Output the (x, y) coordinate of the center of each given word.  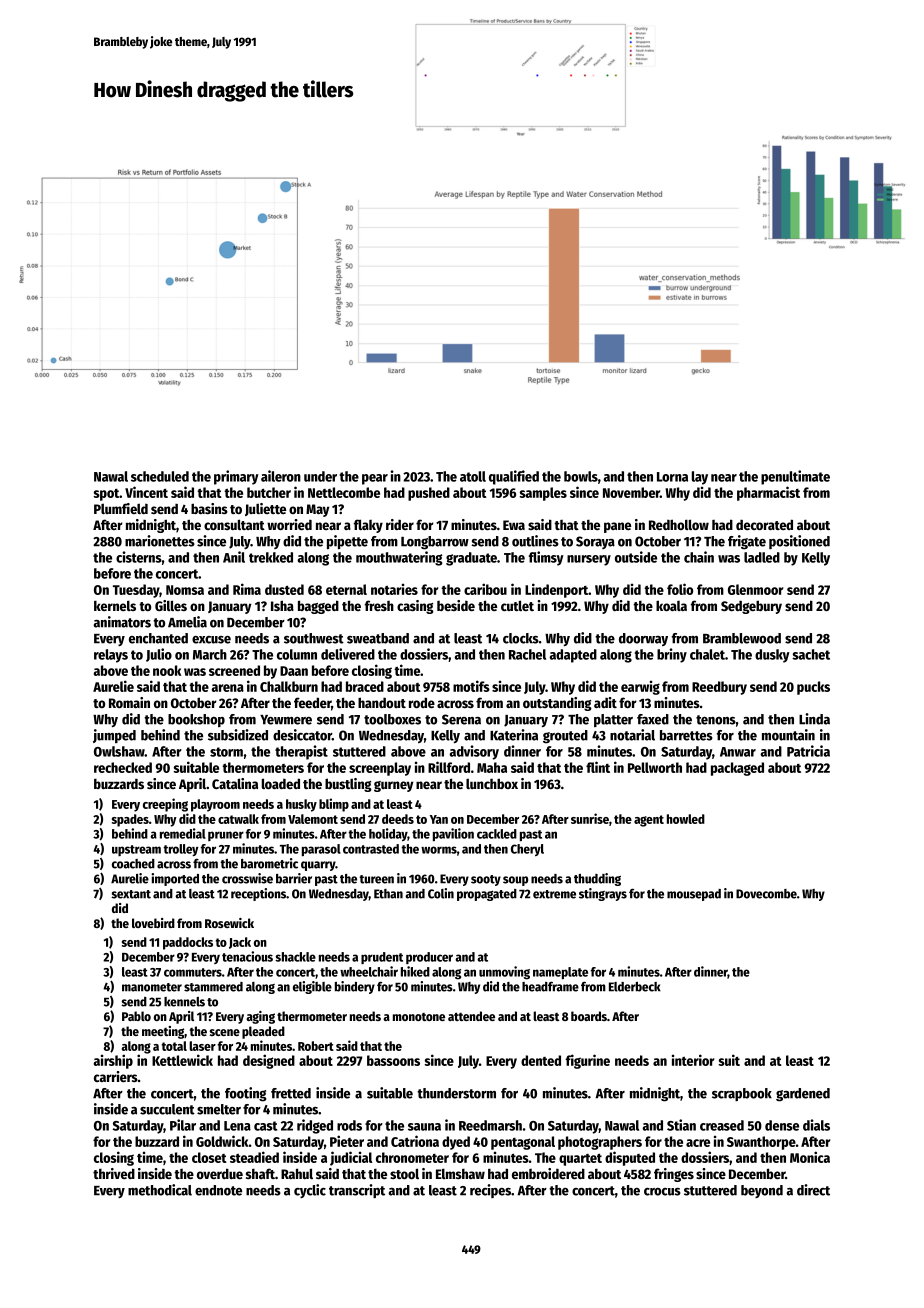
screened (234, 670)
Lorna (672, 477)
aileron (281, 476)
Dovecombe (766, 894)
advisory (474, 752)
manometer (152, 987)
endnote (218, 1190)
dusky (772, 656)
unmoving (504, 973)
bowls (581, 476)
